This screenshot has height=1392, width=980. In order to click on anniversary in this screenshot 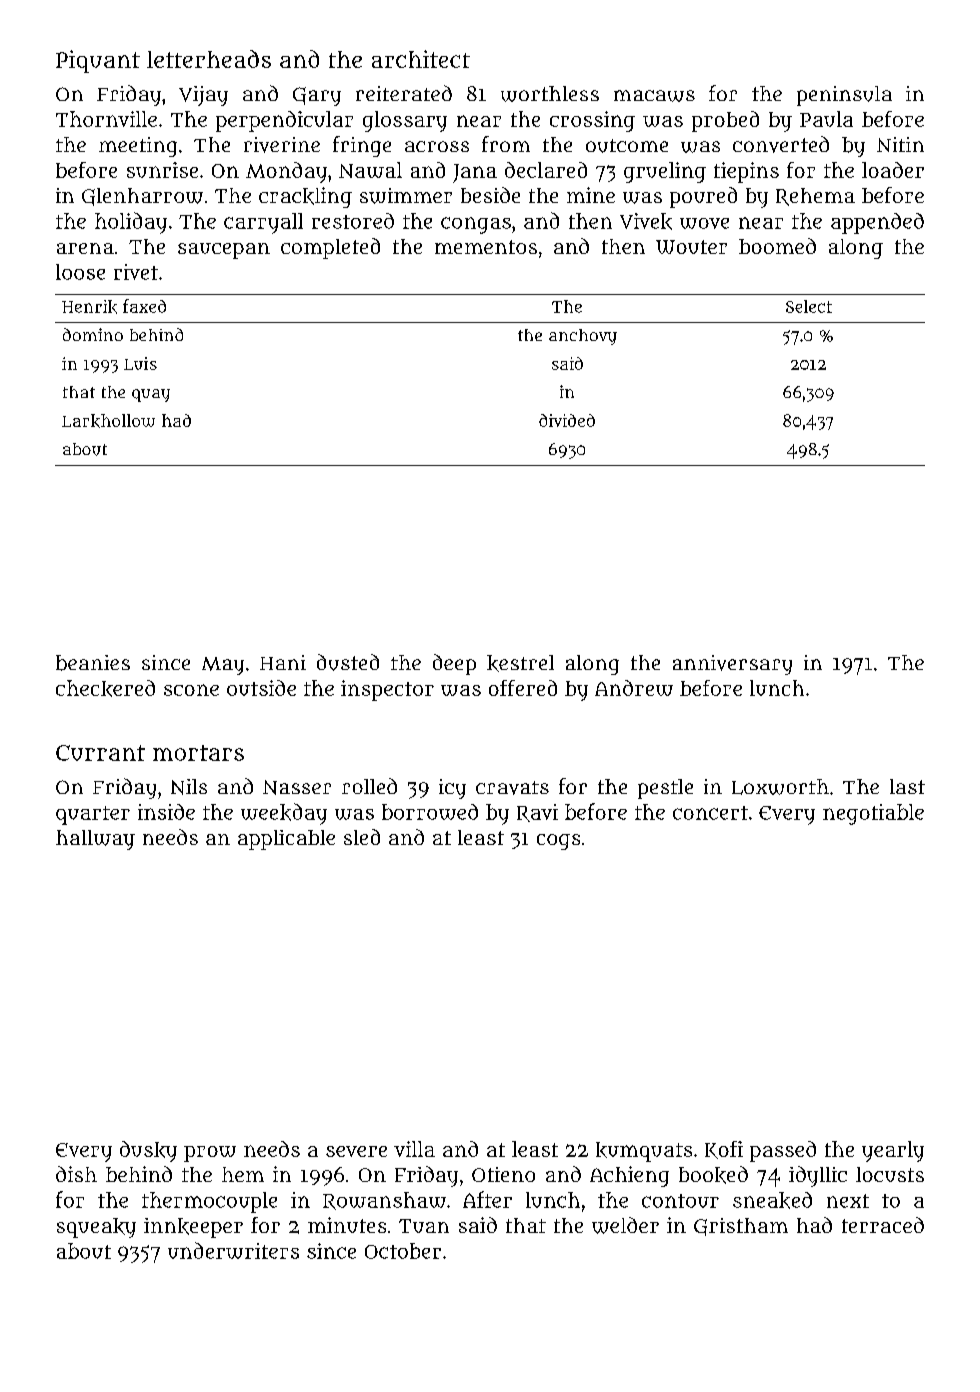, I will do `click(732, 665)`.
